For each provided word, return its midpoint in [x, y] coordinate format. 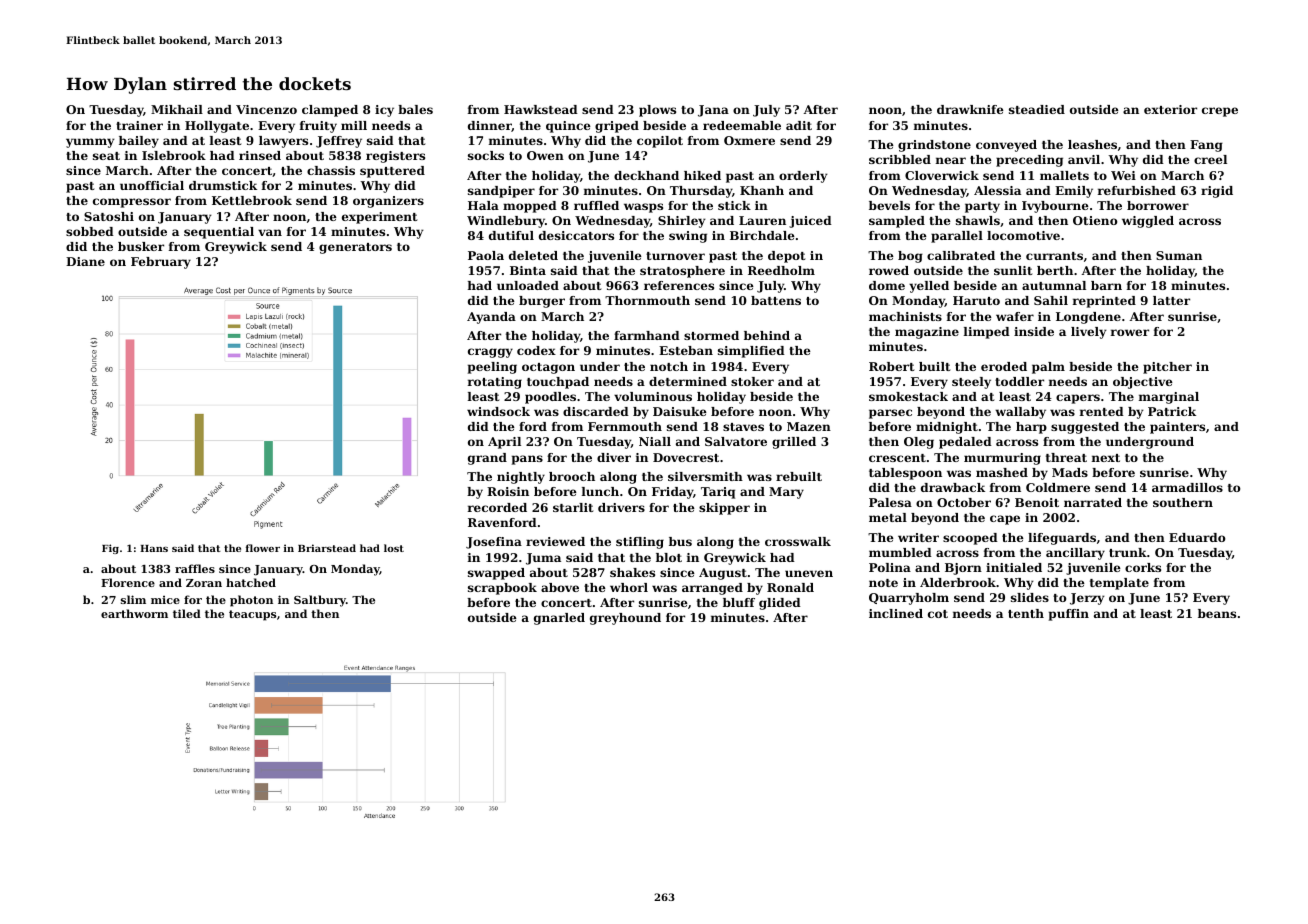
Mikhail [177, 109]
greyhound [625, 619]
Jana [713, 111]
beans [1217, 613]
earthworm [134, 613]
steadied [1037, 109]
